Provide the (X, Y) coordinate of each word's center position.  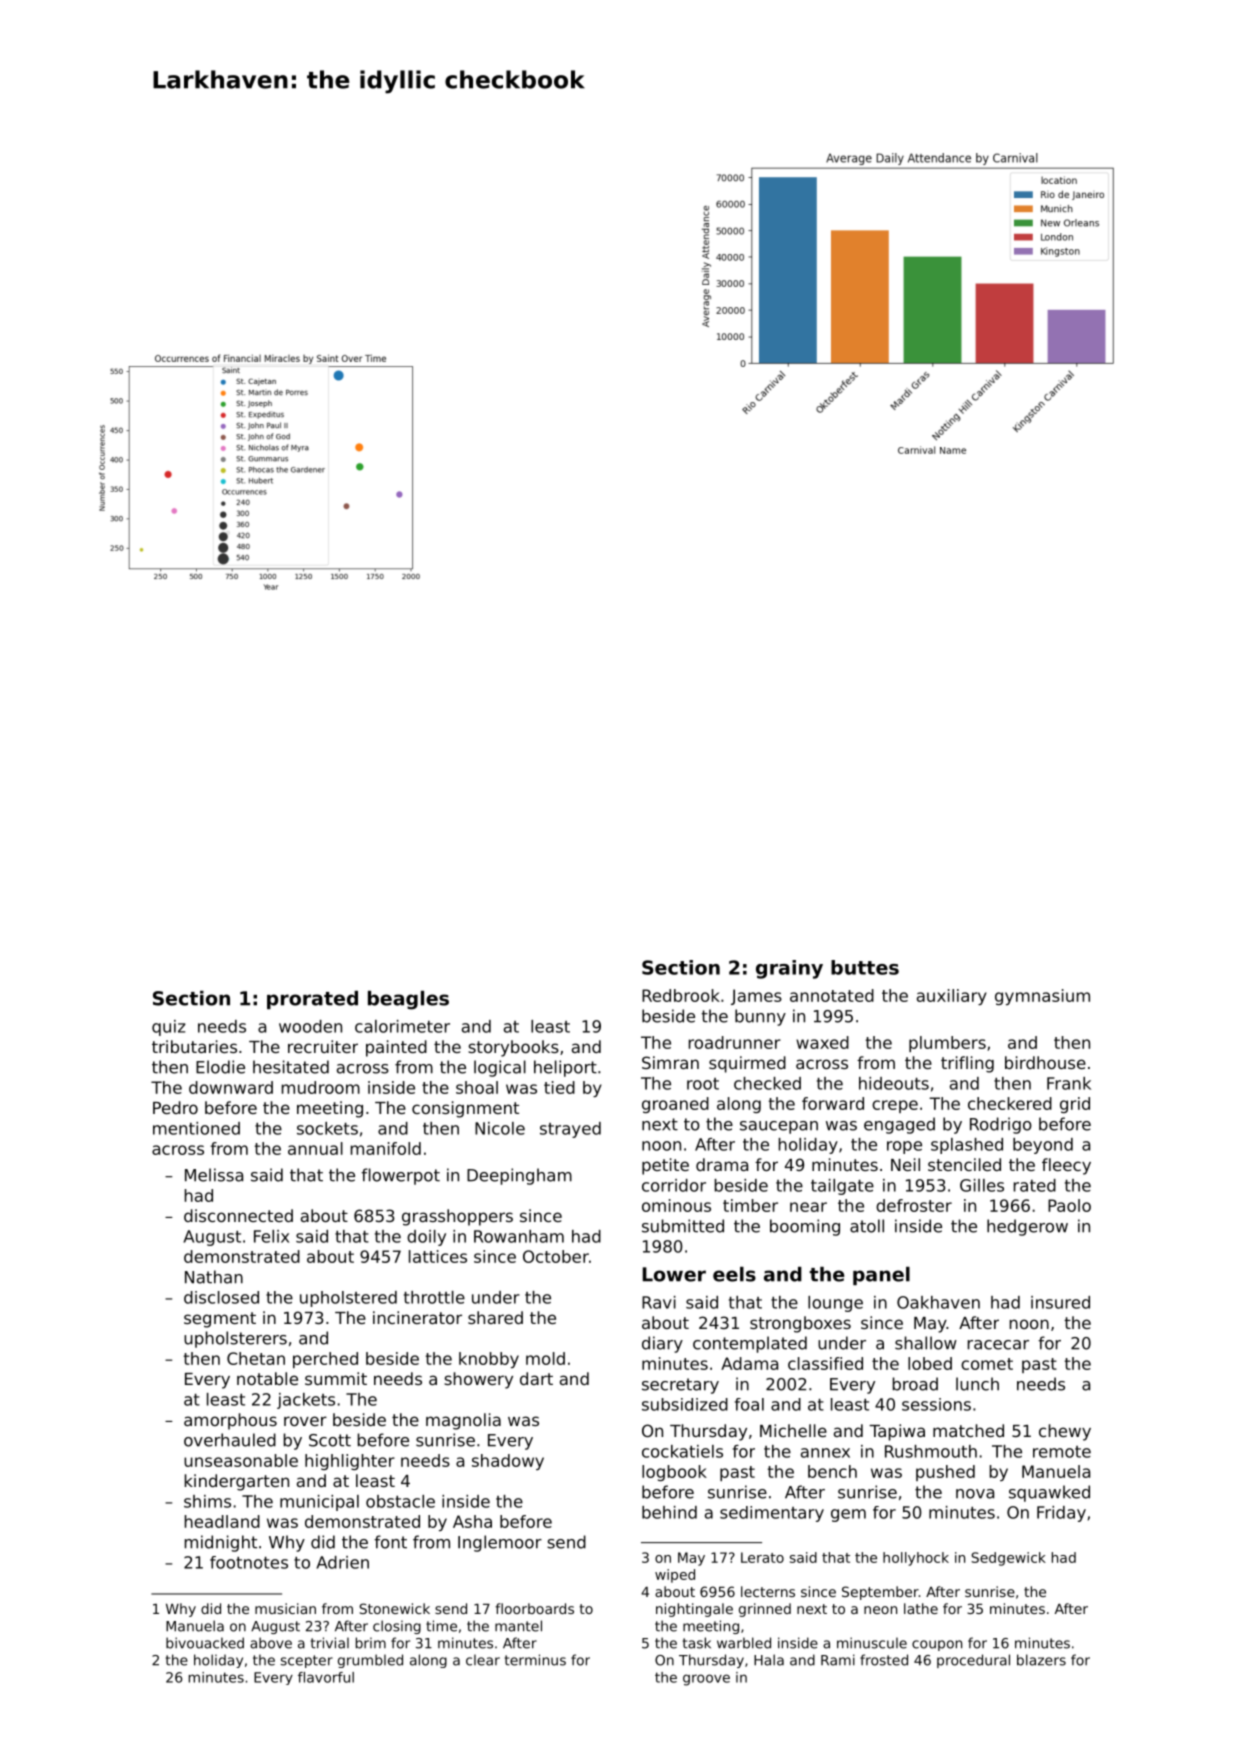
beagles (408, 1000)
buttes (865, 967)
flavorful (326, 1677)
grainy (789, 969)
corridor (674, 1185)
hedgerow (1027, 1227)
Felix (271, 1236)
